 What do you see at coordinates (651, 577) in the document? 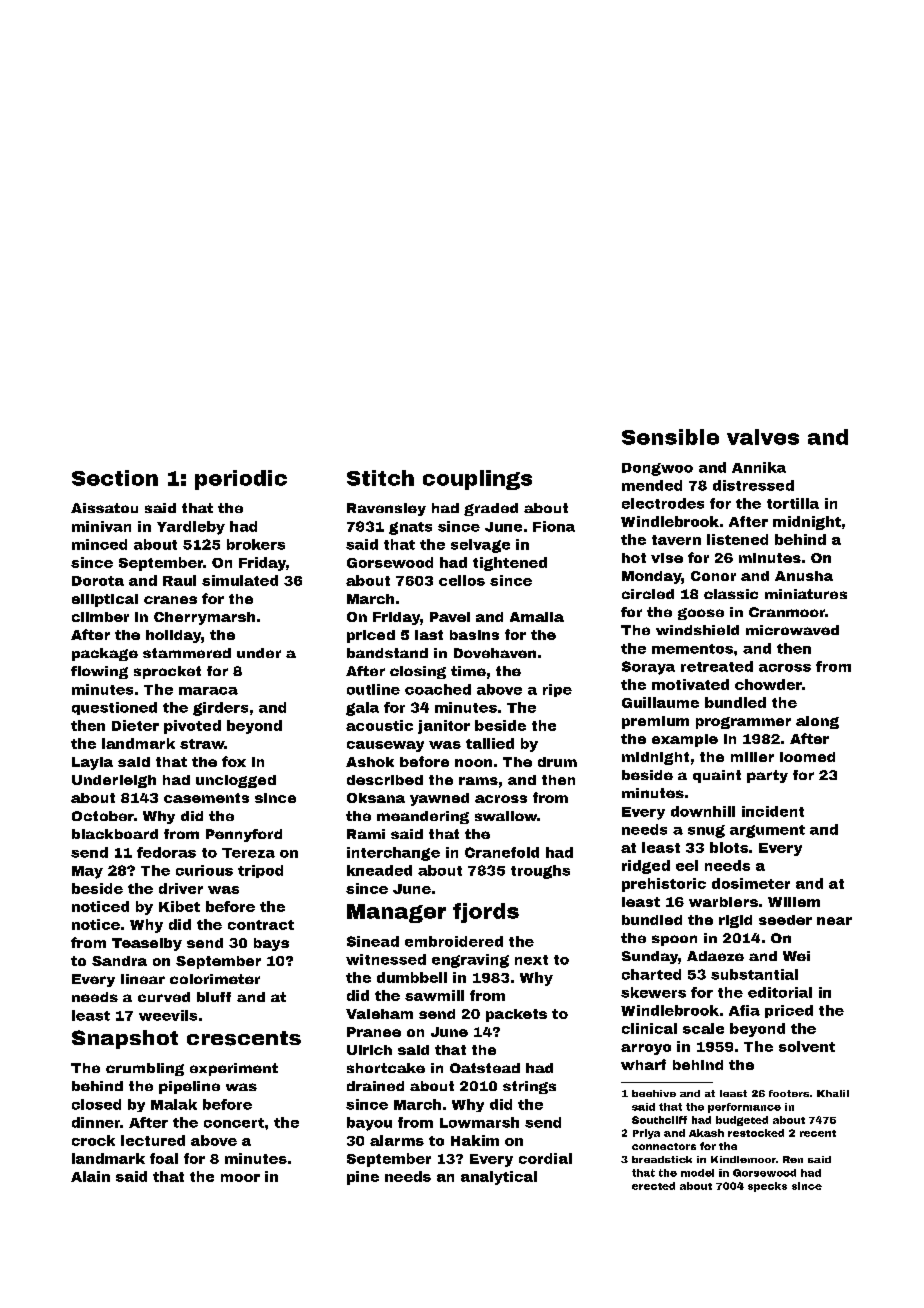
I see `Monday` at bounding box center [651, 577].
